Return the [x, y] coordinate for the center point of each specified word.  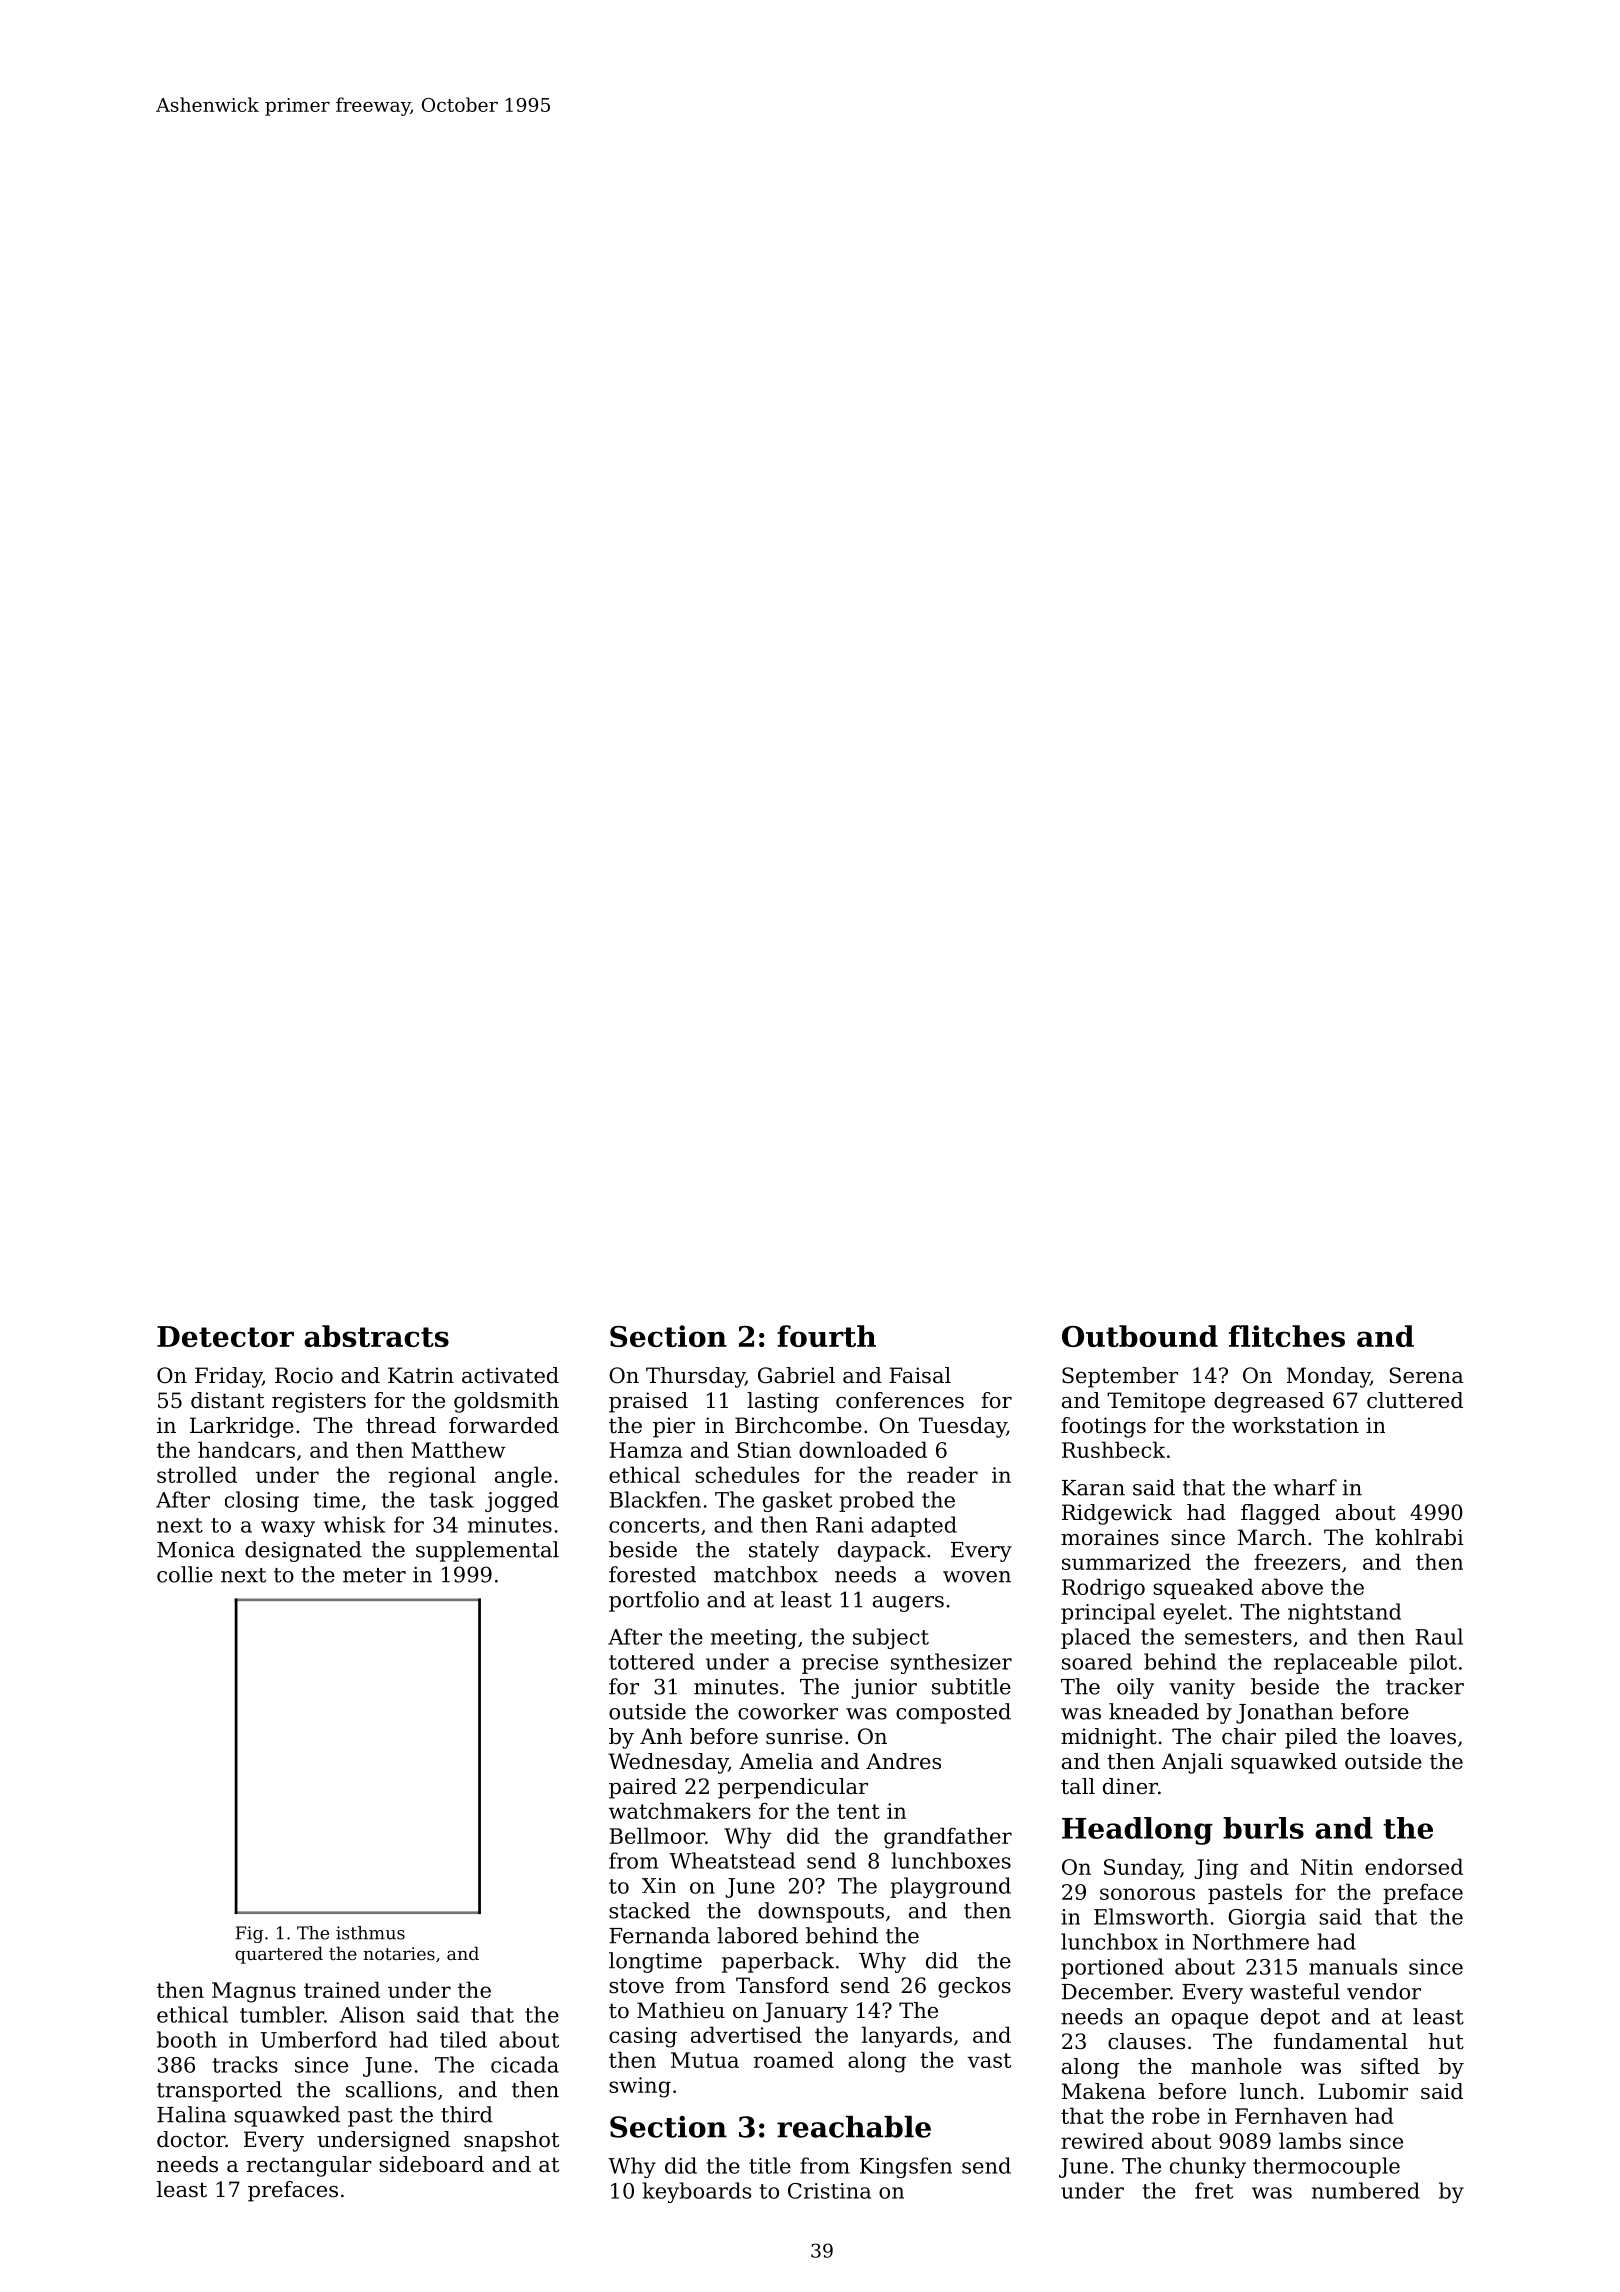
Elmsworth [1151, 1916]
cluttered [1415, 1400]
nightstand [1344, 1613]
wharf [1305, 1487]
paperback [778, 1962]
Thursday [695, 1377]
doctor [191, 2139]
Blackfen [655, 1499]
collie [185, 1574]
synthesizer [951, 1663]
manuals [1353, 1966]
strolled [197, 1474]
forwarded [504, 1425]
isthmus [370, 1933]
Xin [659, 1885]
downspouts [821, 1912]
